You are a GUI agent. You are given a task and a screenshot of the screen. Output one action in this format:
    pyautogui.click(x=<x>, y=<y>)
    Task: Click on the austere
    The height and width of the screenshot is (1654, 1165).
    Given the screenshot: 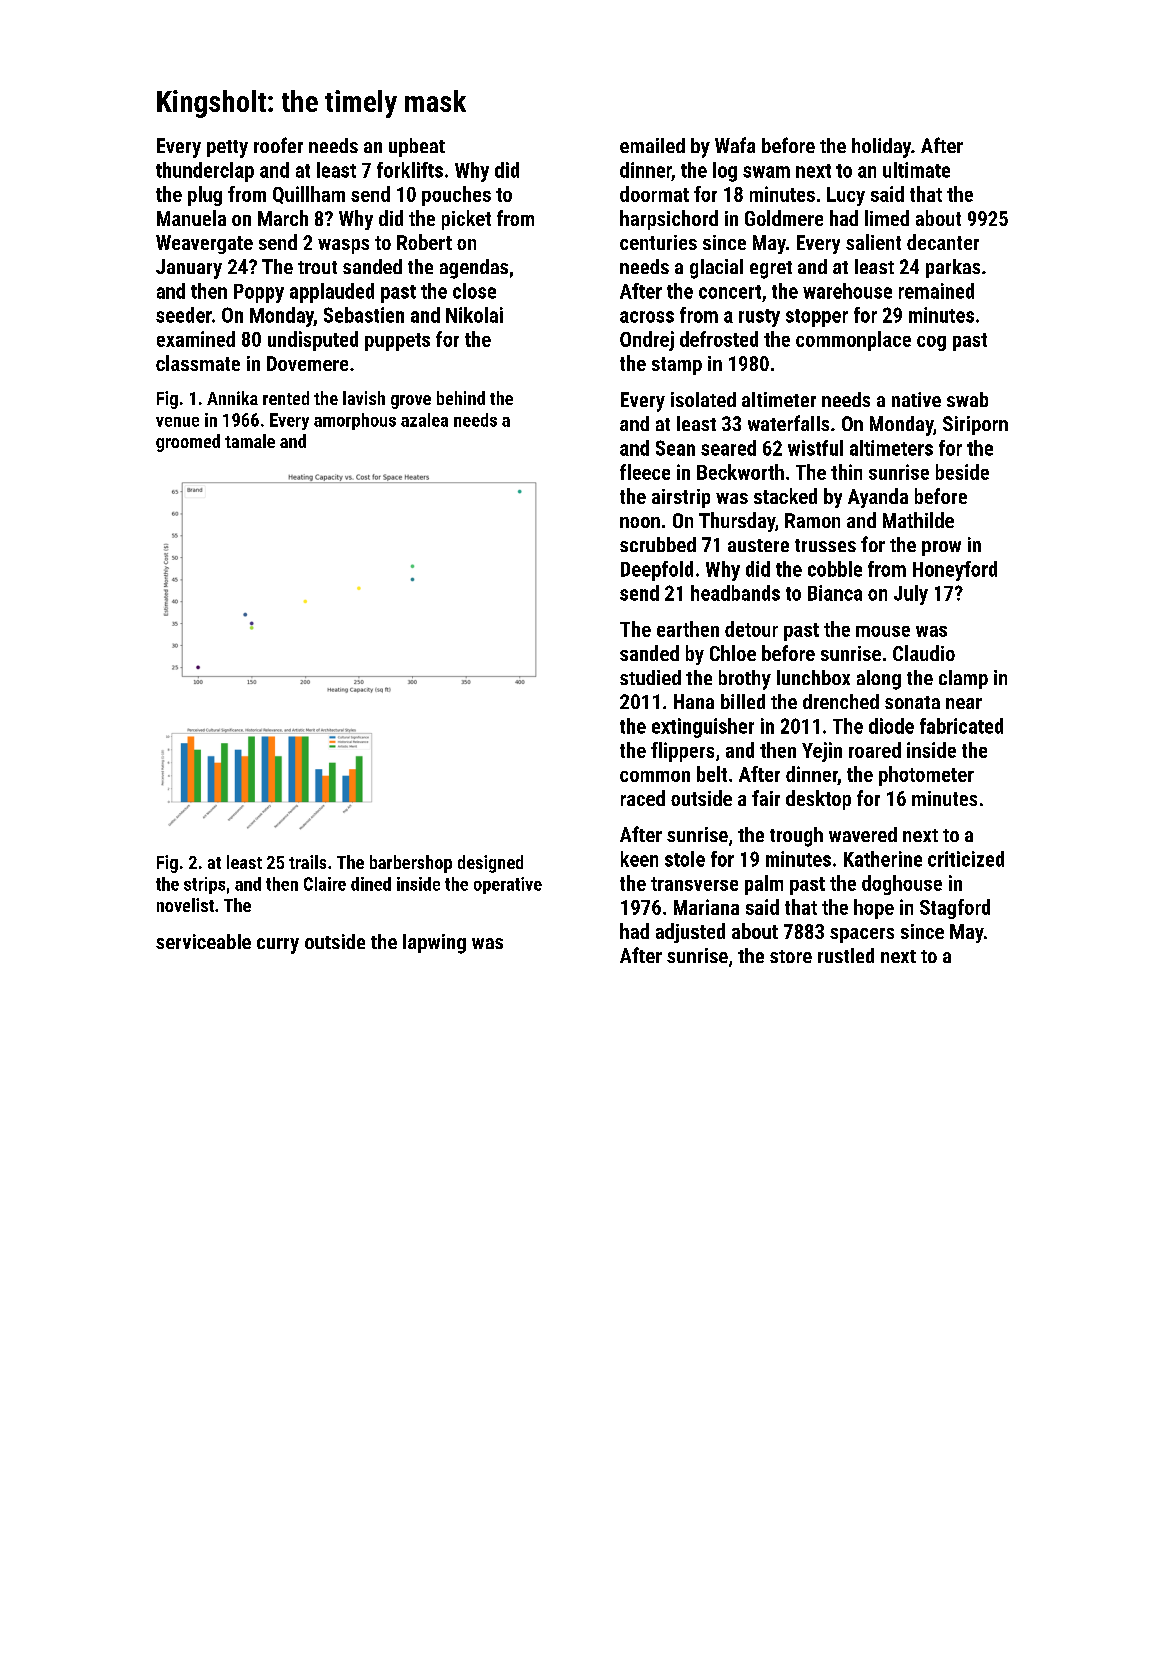 What is the action you would take?
    pyautogui.click(x=758, y=545)
